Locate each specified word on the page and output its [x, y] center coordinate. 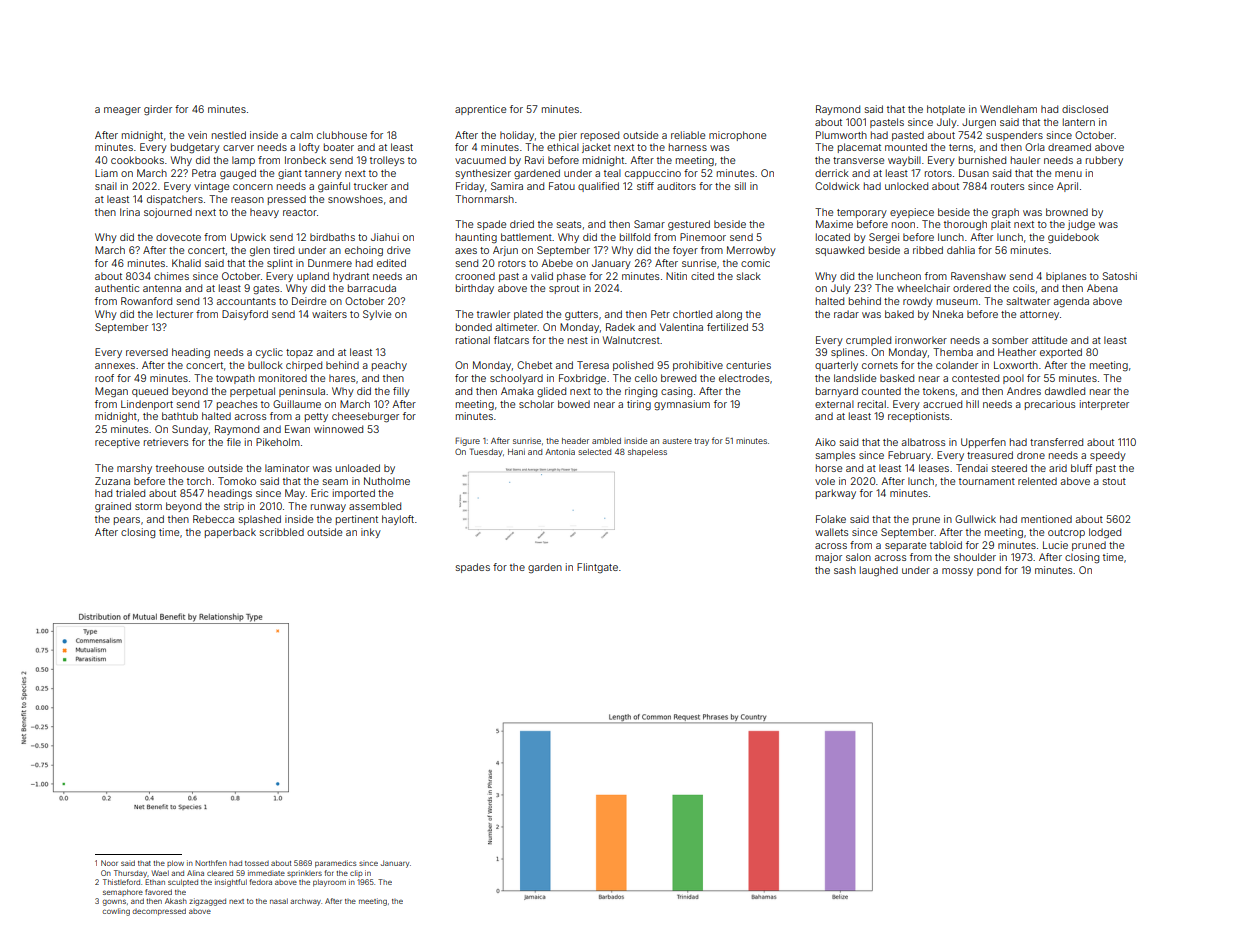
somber [1010, 340]
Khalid [186, 263]
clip [356, 873]
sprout [564, 289]
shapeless [647, 453]
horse [829, 468]
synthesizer [483, 174]
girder [158, 110]
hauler [1025, 160]
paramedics [335, 864]
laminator [287, 468]
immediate [266, 873]
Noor [109, 863]
